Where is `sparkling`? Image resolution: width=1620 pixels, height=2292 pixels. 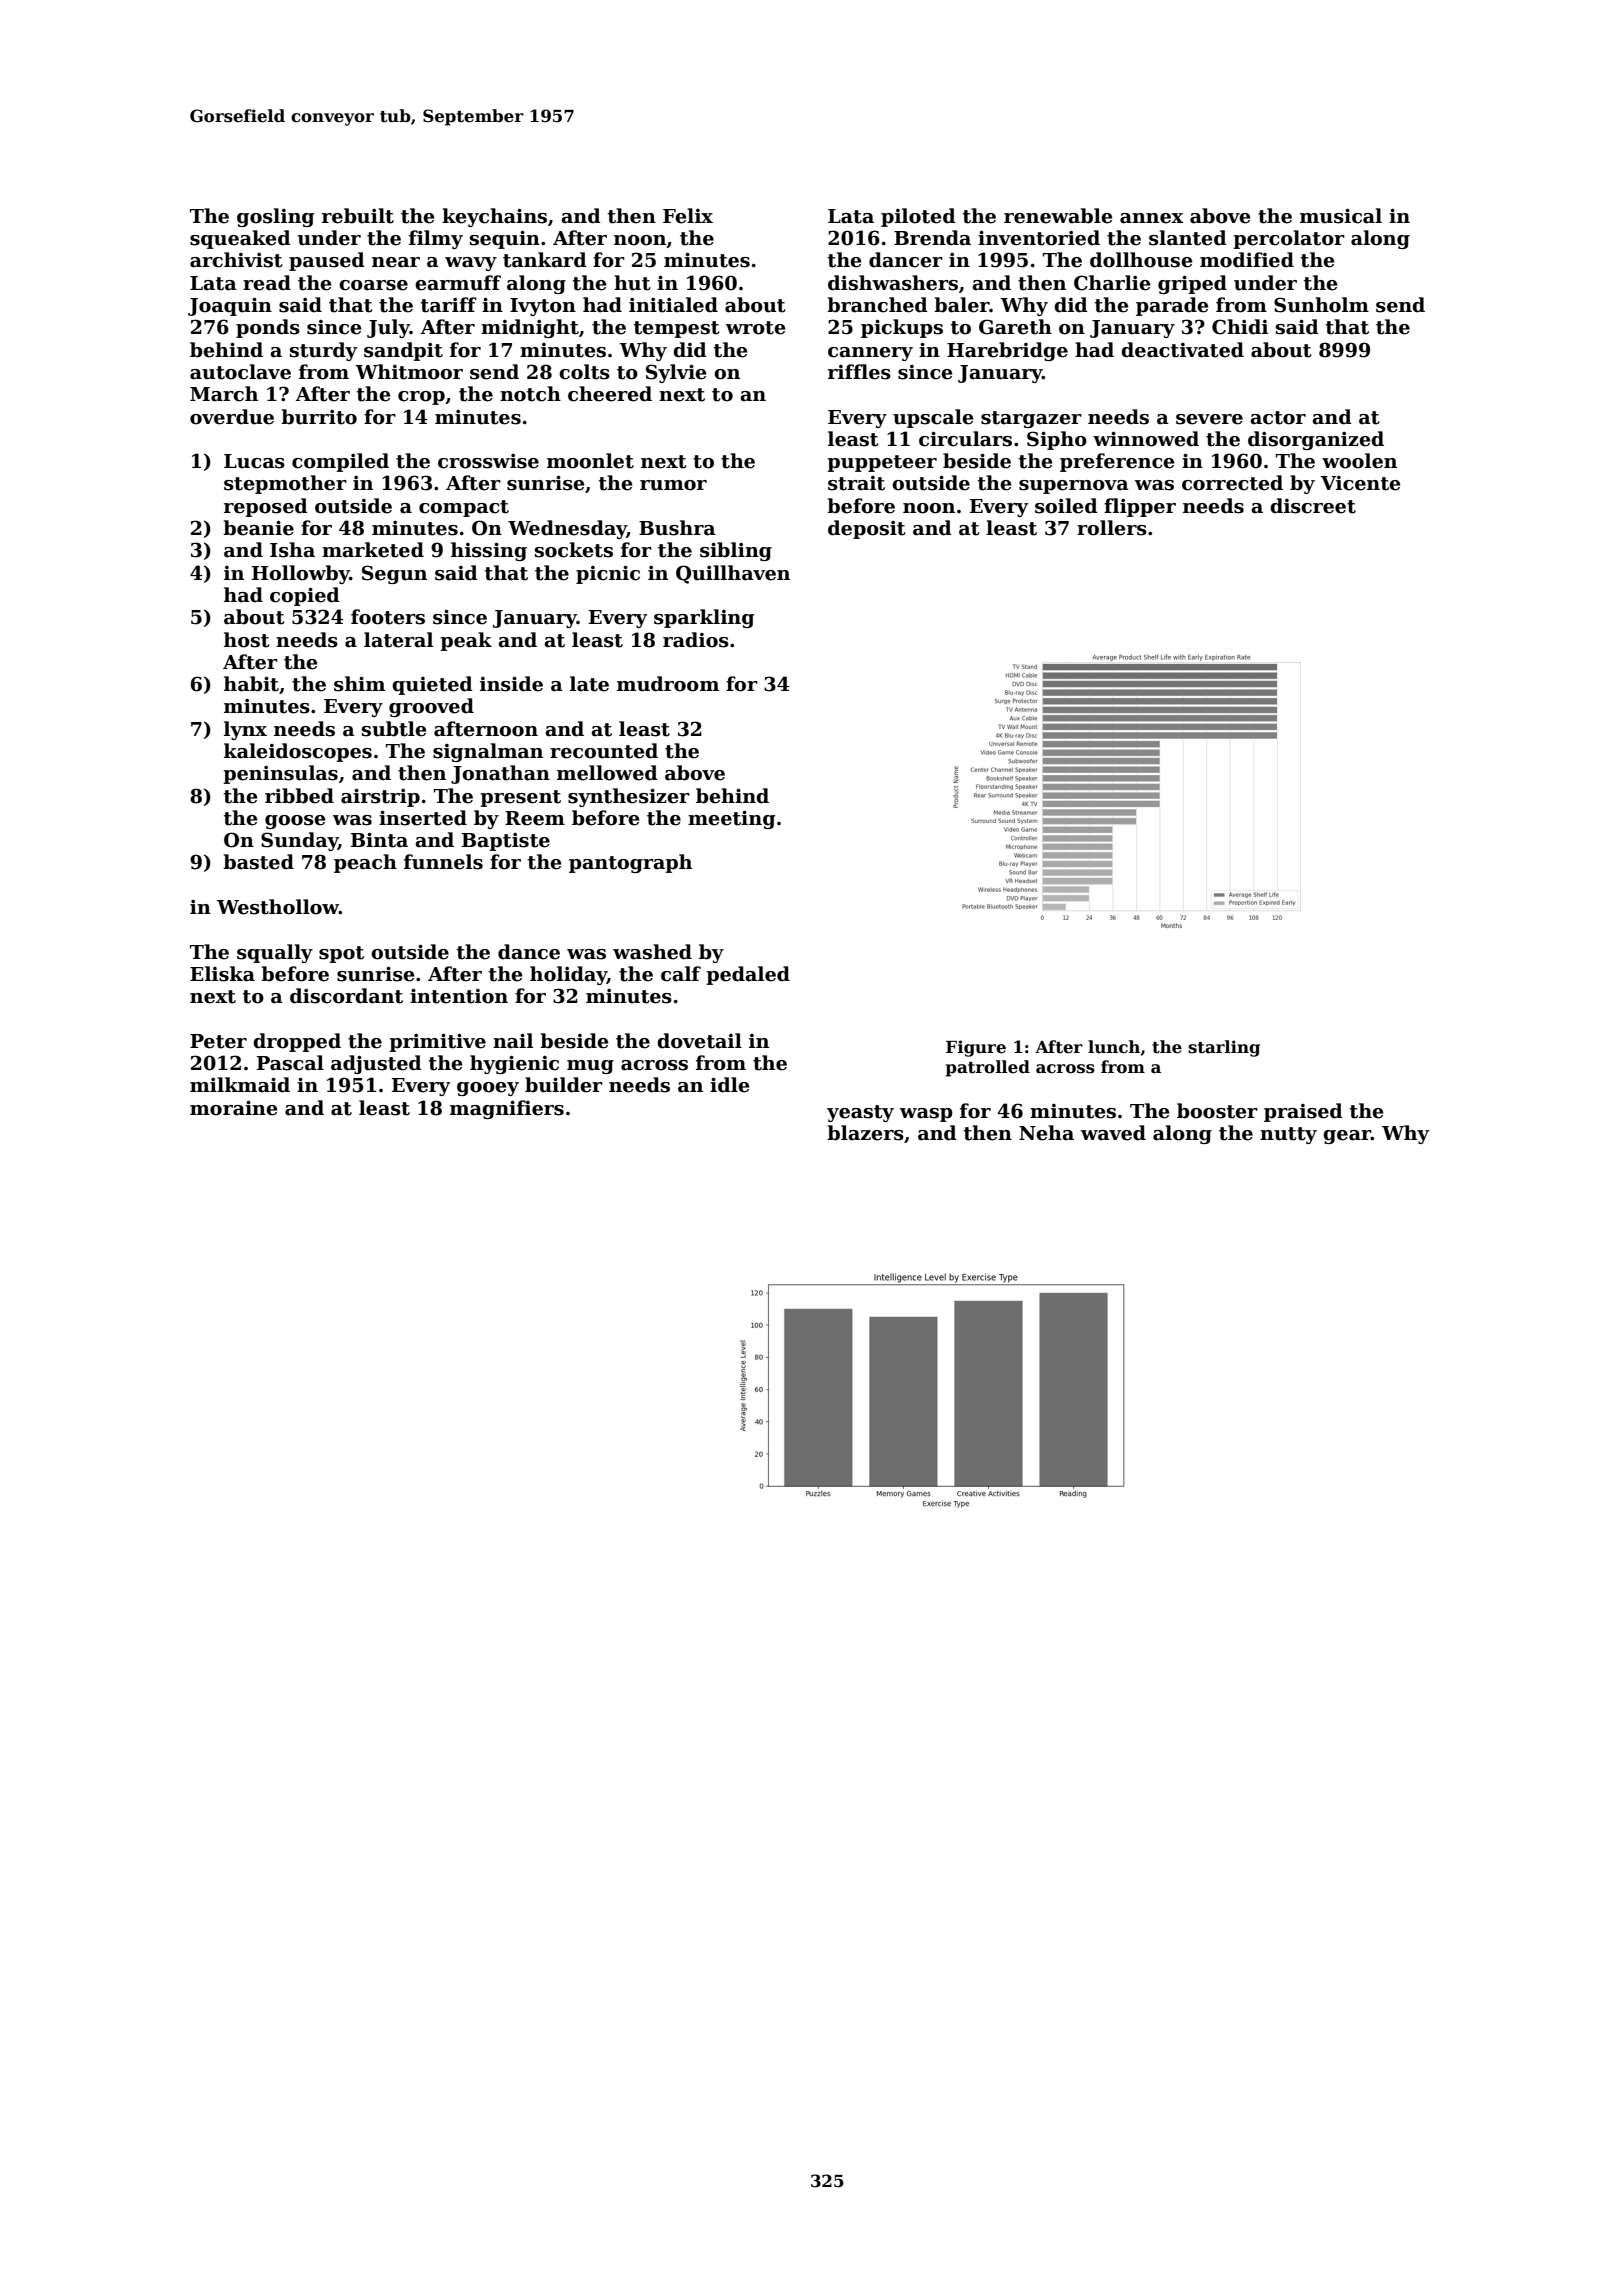 sparkling is located at coordinates (704, 618).
